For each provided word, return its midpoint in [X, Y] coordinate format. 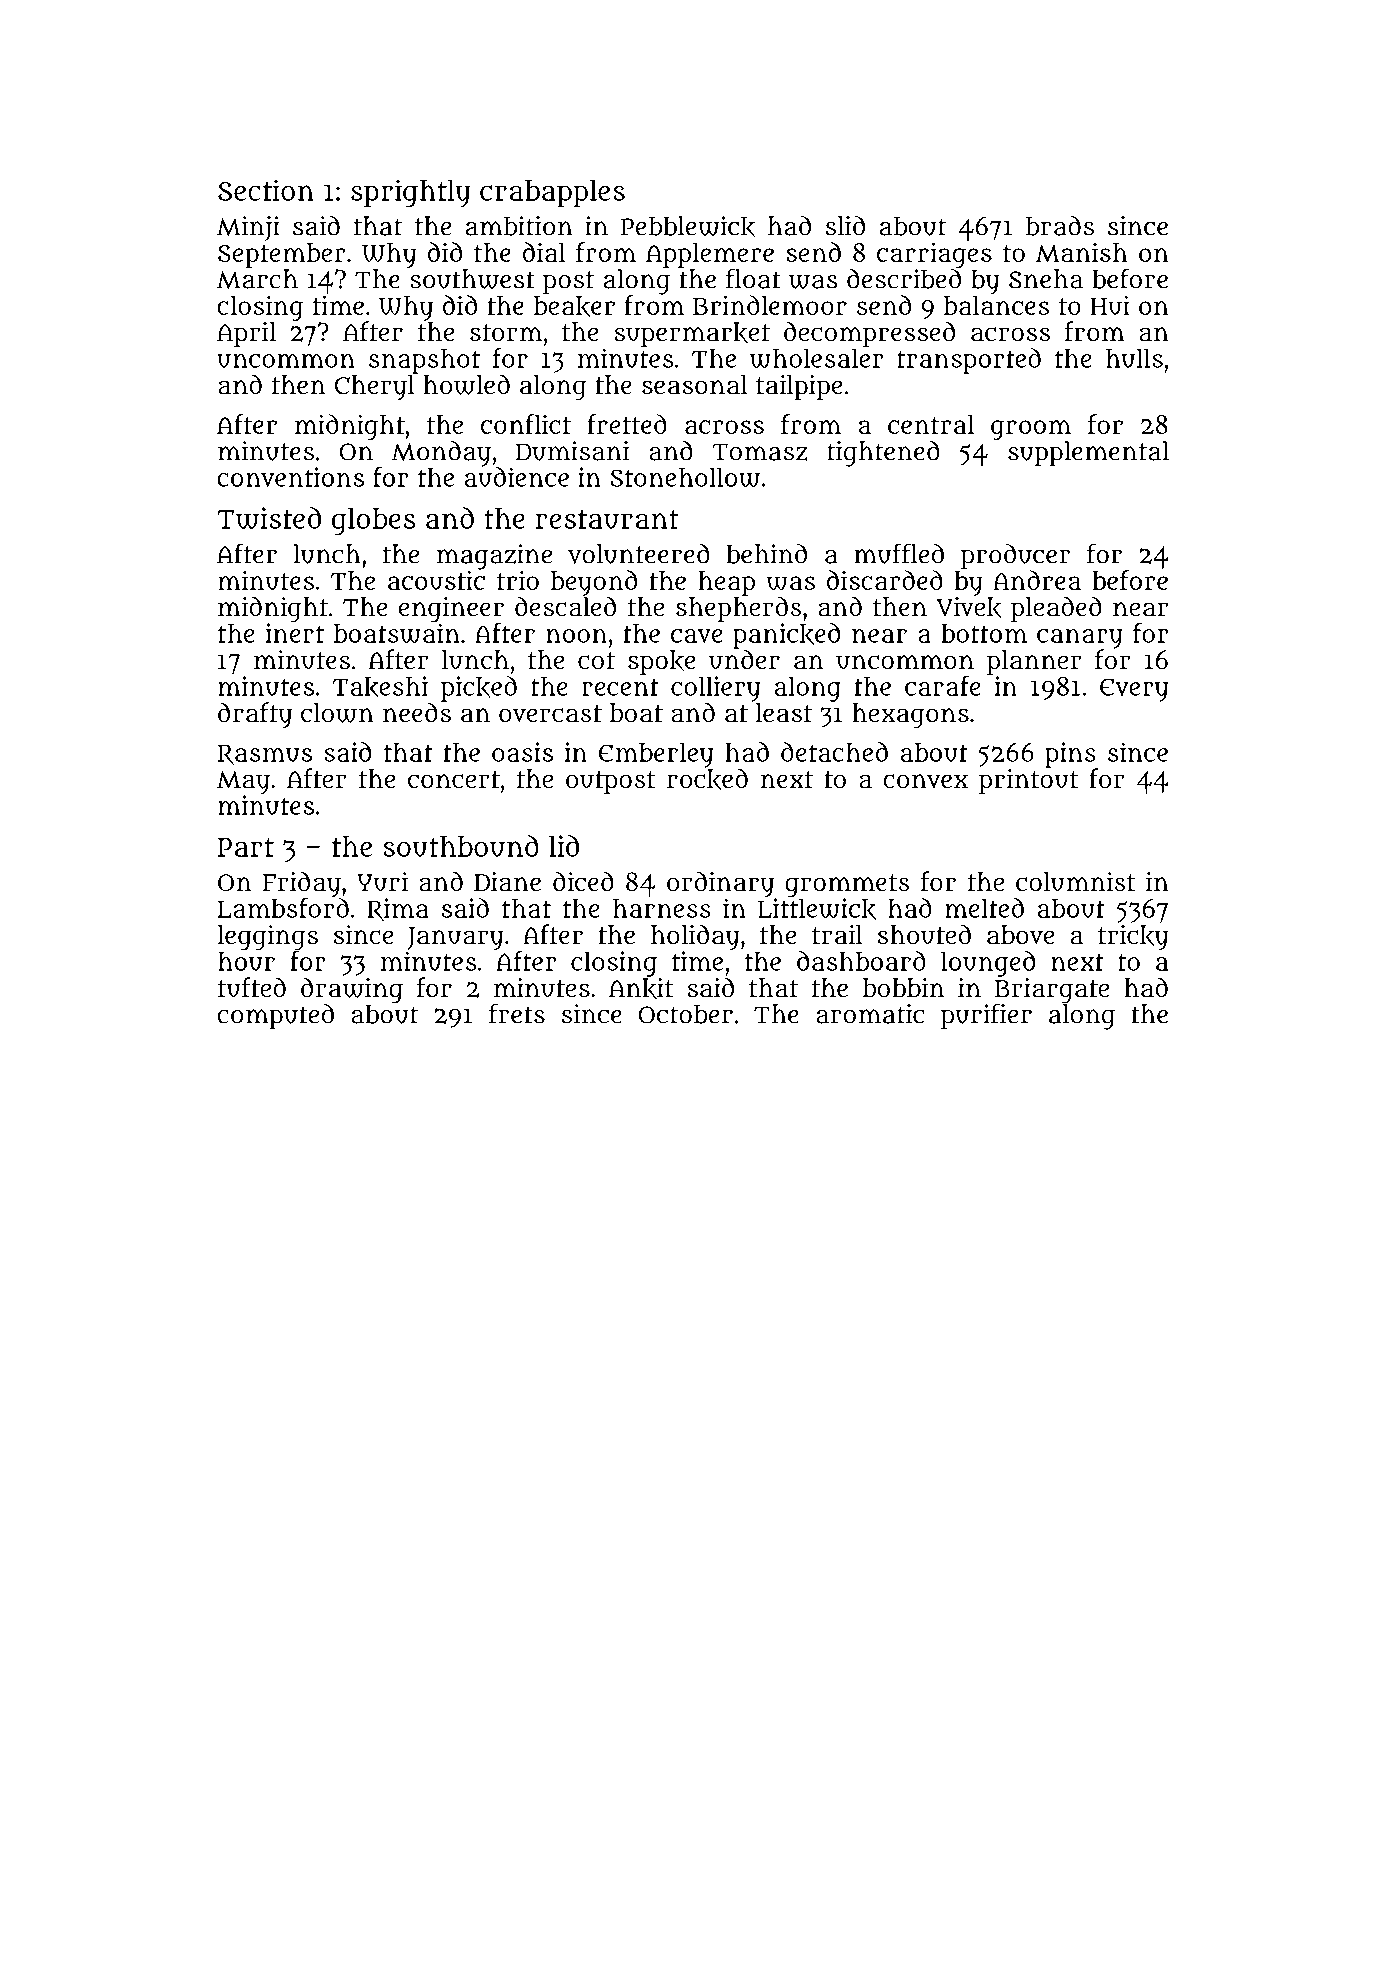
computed [275, 1017]
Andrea [1037, 580]
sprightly [411, 193]
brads [1060, 226]
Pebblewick [688, 227]
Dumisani [572, 451]
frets [517, 1013]
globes [373, 522]
